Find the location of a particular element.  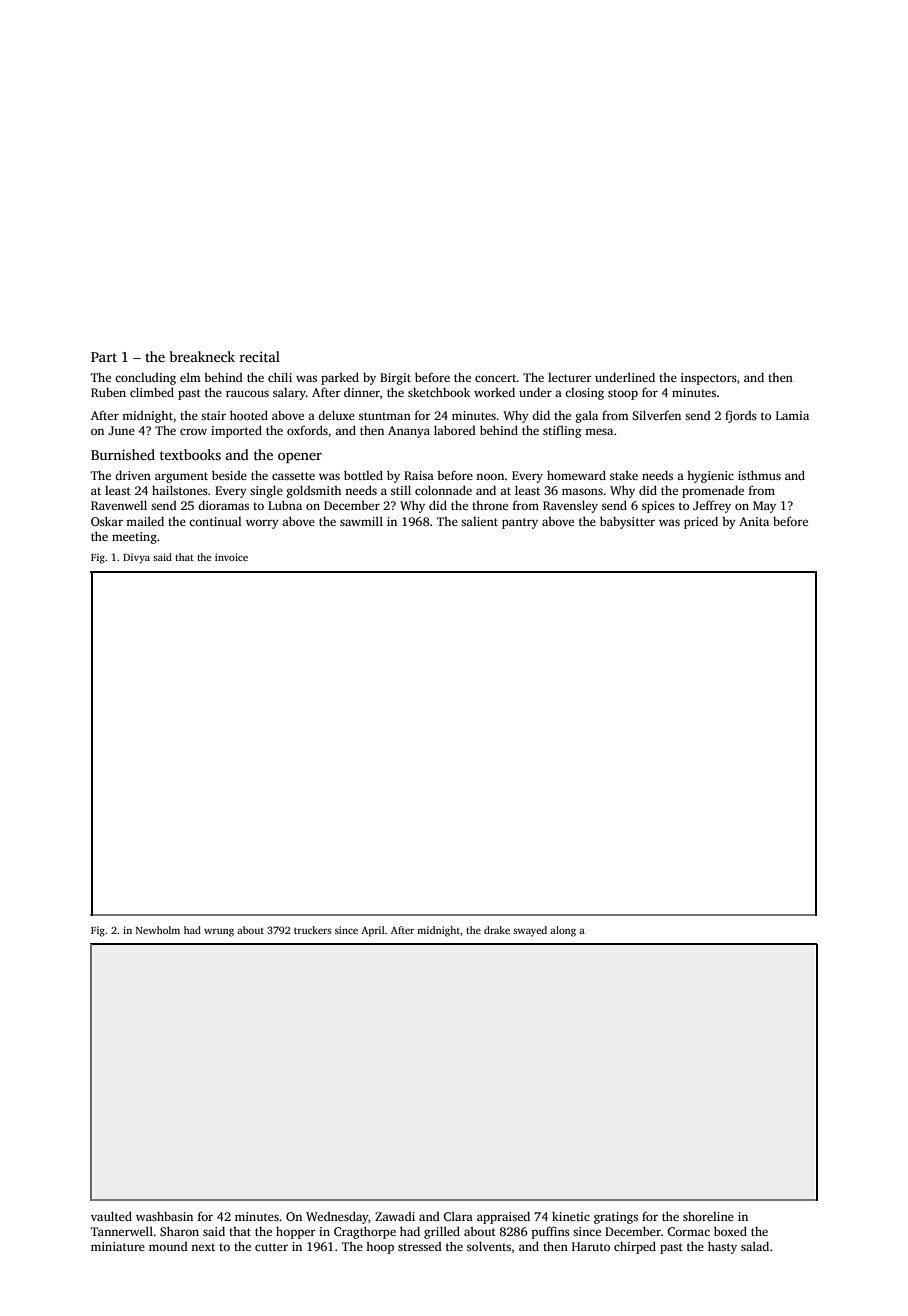

priced is located at coordinates (701, 522).
